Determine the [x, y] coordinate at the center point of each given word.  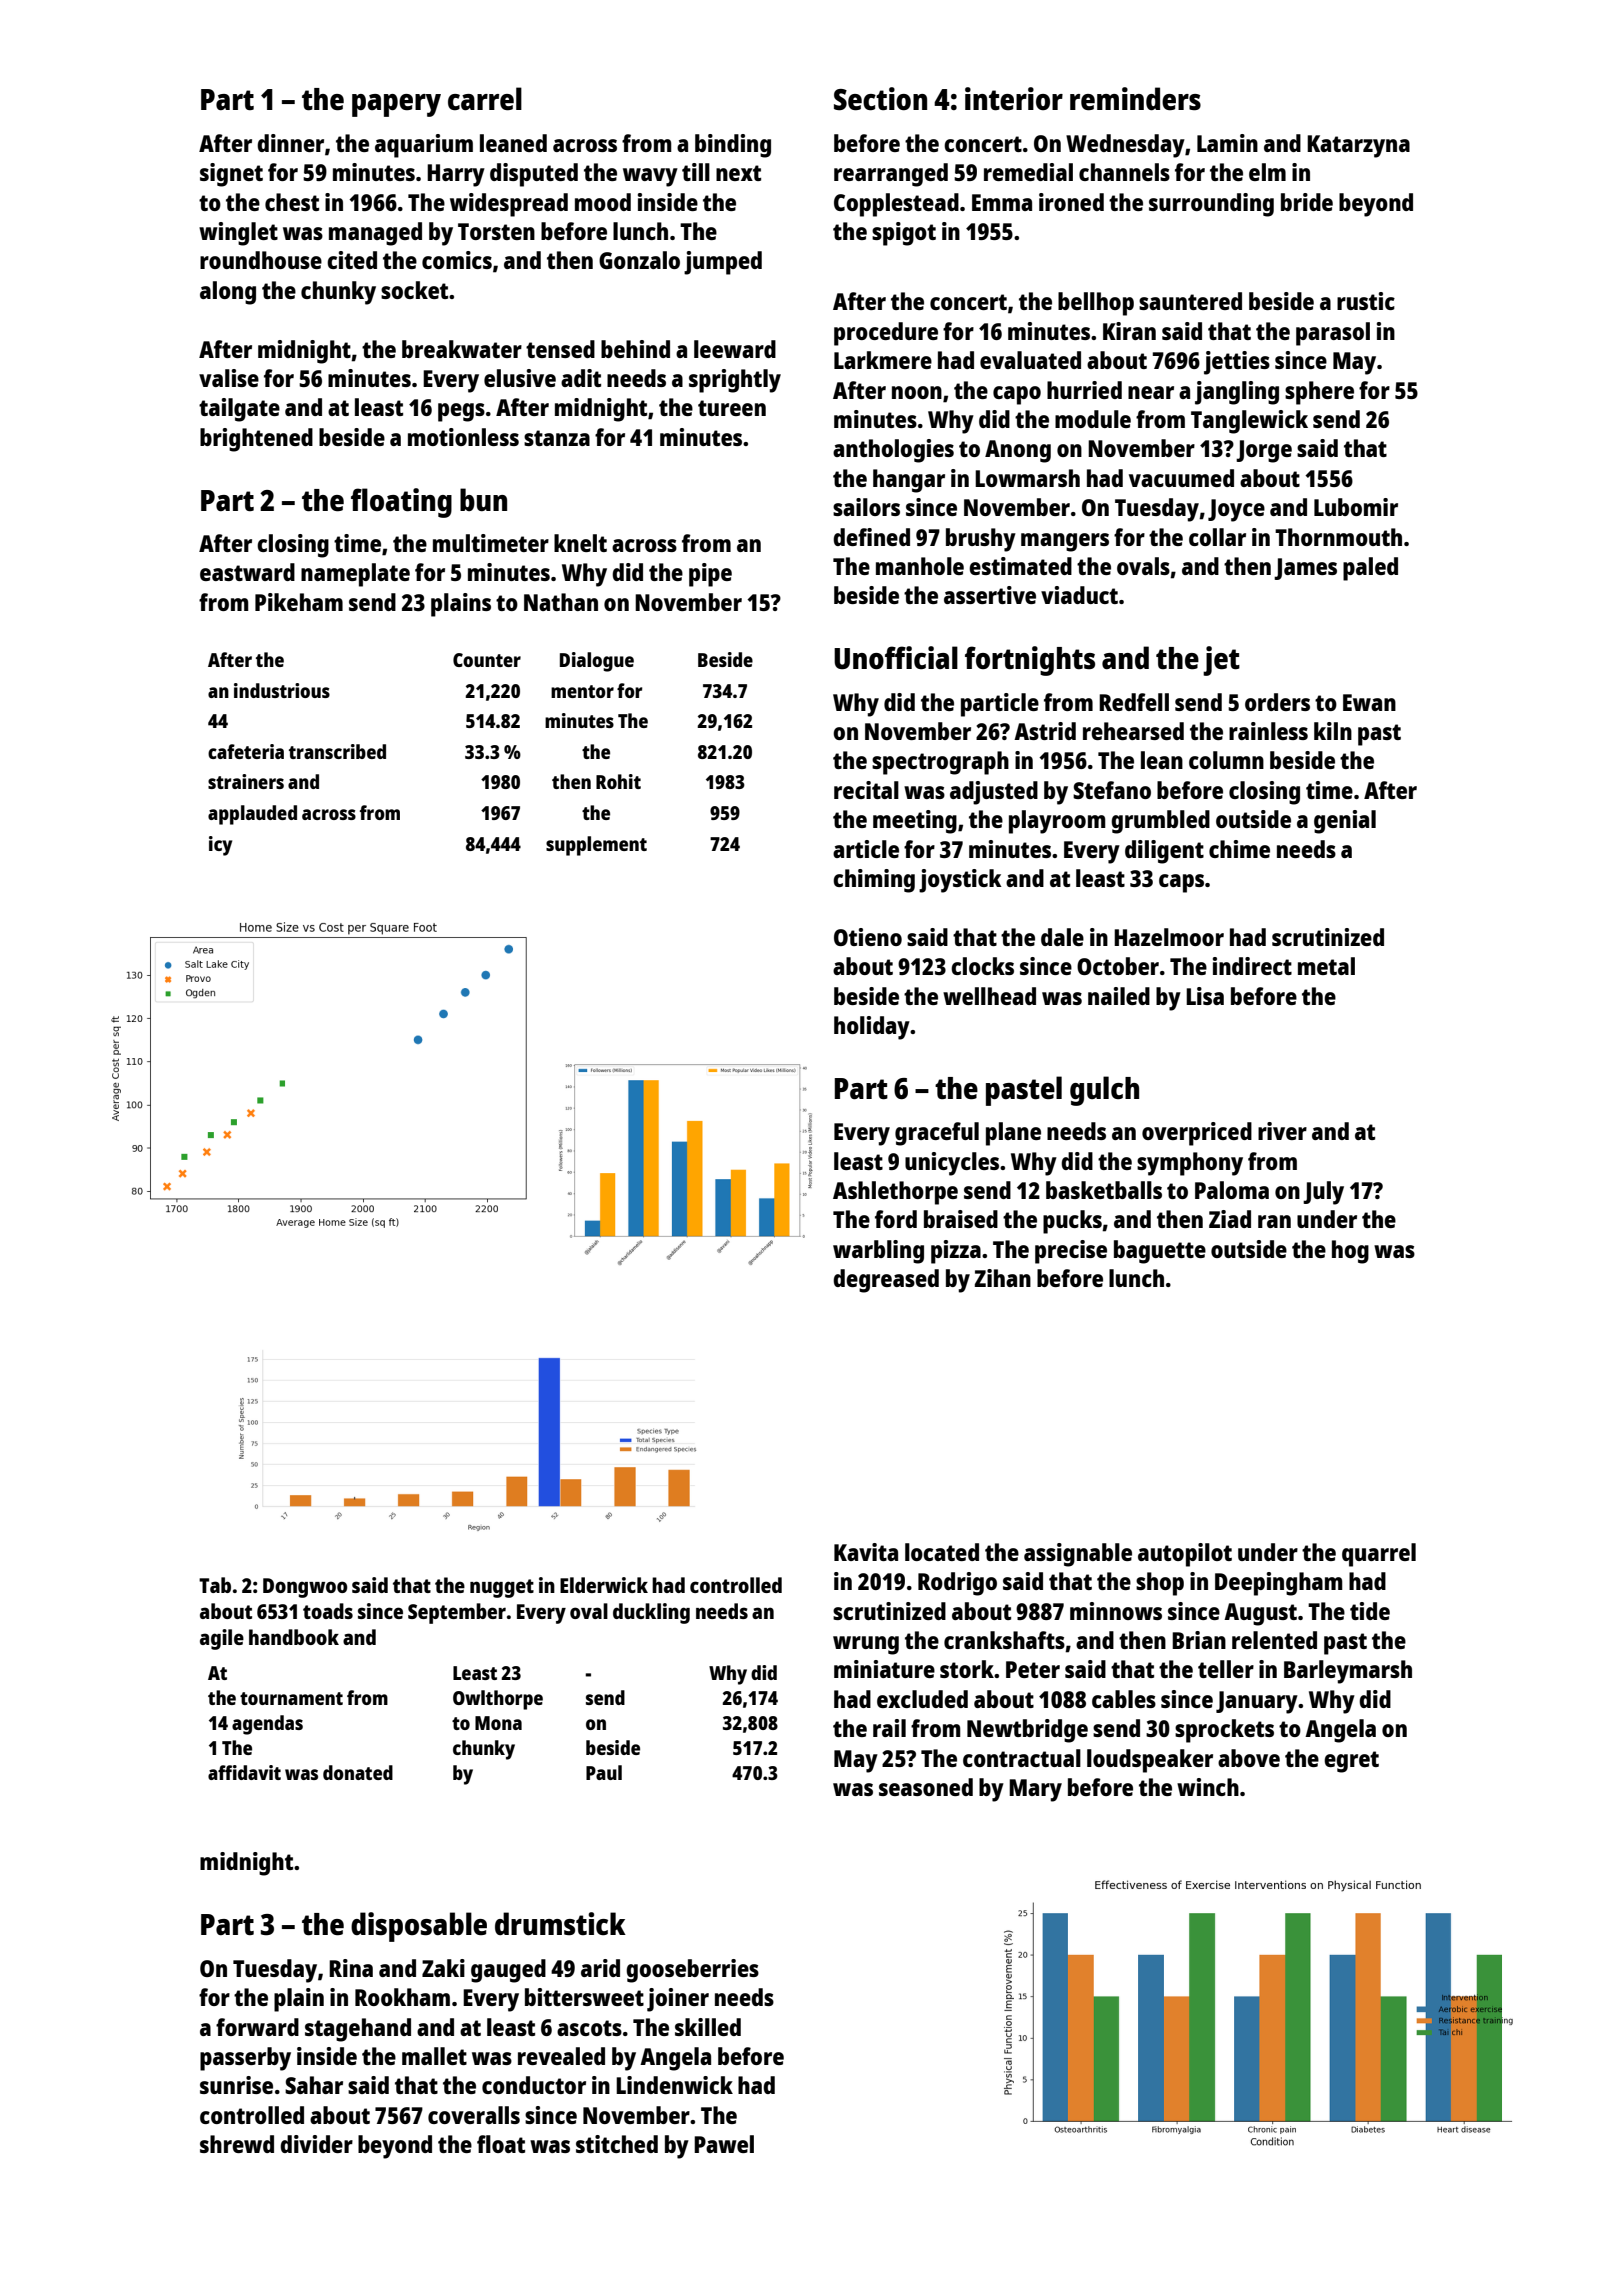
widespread [509, 205]
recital [866, 790]
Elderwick [604, 1585]
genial [1345, 822]
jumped [723, 263]
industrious [282, 690]
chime [1239, 849]
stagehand [358, 2030]
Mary [1035, 1790]
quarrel [1379, 1555]
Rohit [618, 781]
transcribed [337, 751]
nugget [502, 1588]
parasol [1333, 334]
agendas [267, 1725]
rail [889, 1728]
